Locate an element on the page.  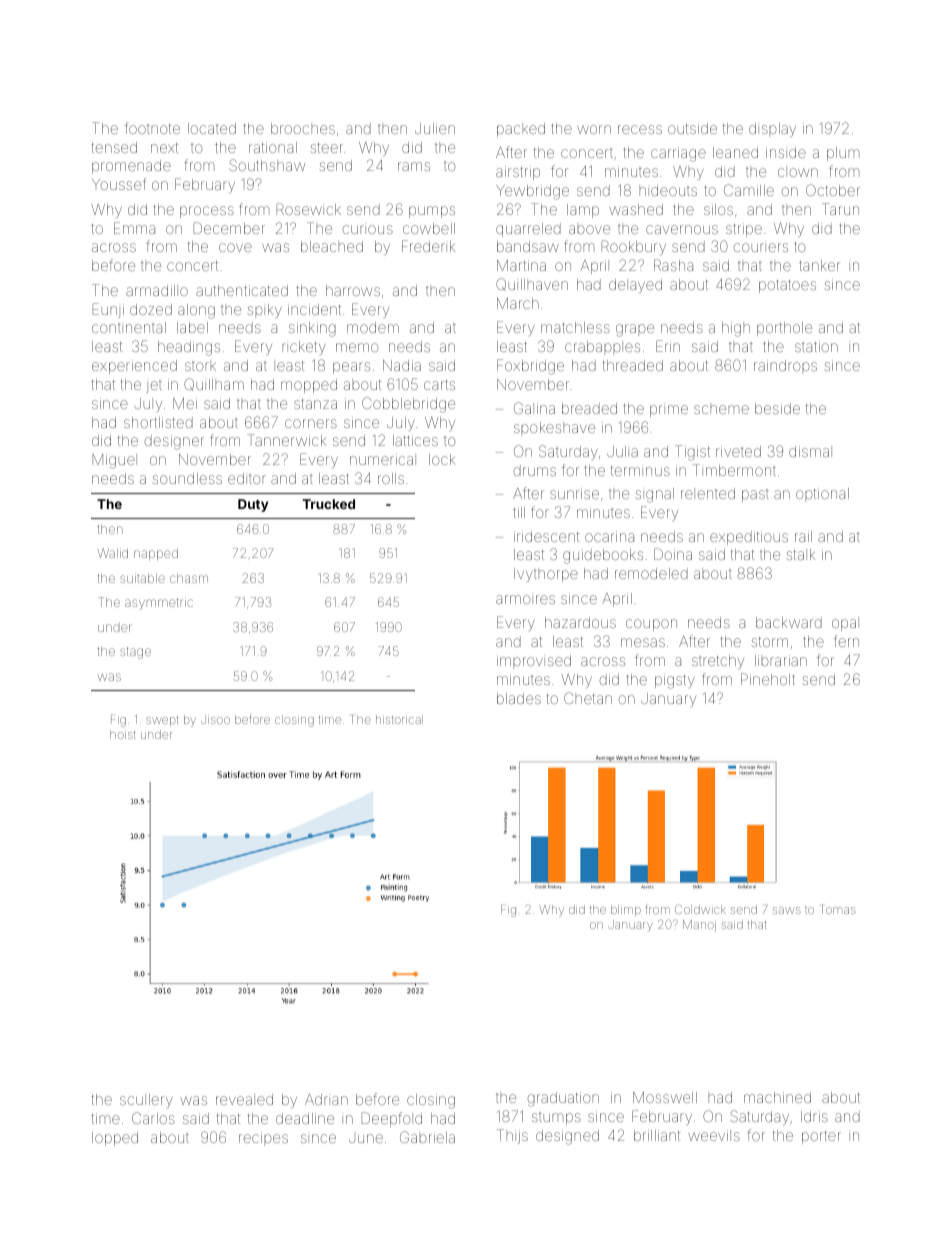
blimp is located at coordinates (626, 910).
